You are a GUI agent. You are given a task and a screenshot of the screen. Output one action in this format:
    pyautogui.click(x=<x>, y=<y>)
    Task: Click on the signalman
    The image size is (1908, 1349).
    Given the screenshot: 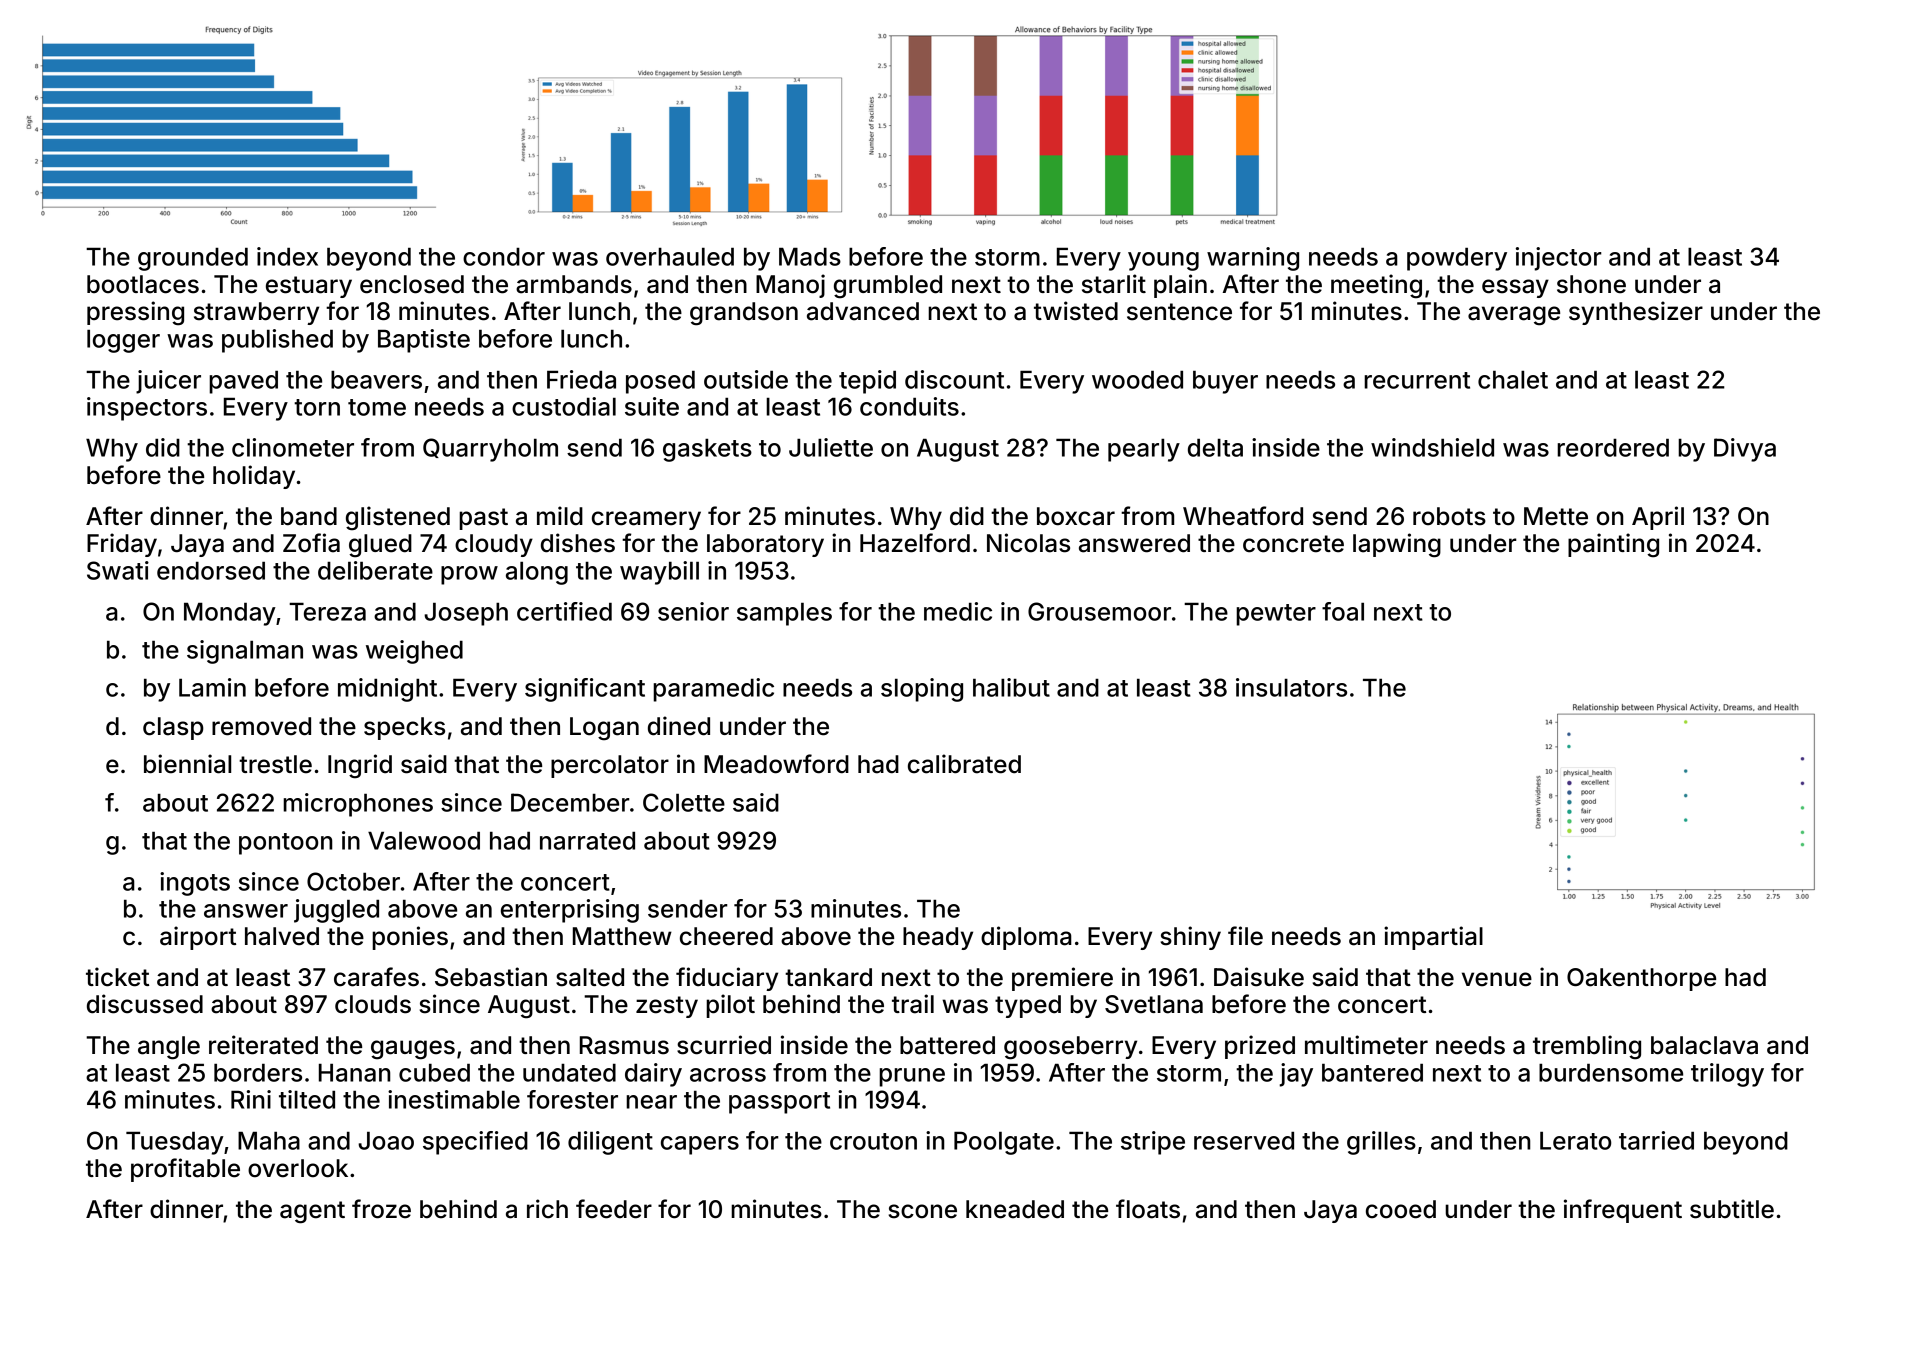 What is the action you would take?
    pyautogui.click(x=245, y=652)
